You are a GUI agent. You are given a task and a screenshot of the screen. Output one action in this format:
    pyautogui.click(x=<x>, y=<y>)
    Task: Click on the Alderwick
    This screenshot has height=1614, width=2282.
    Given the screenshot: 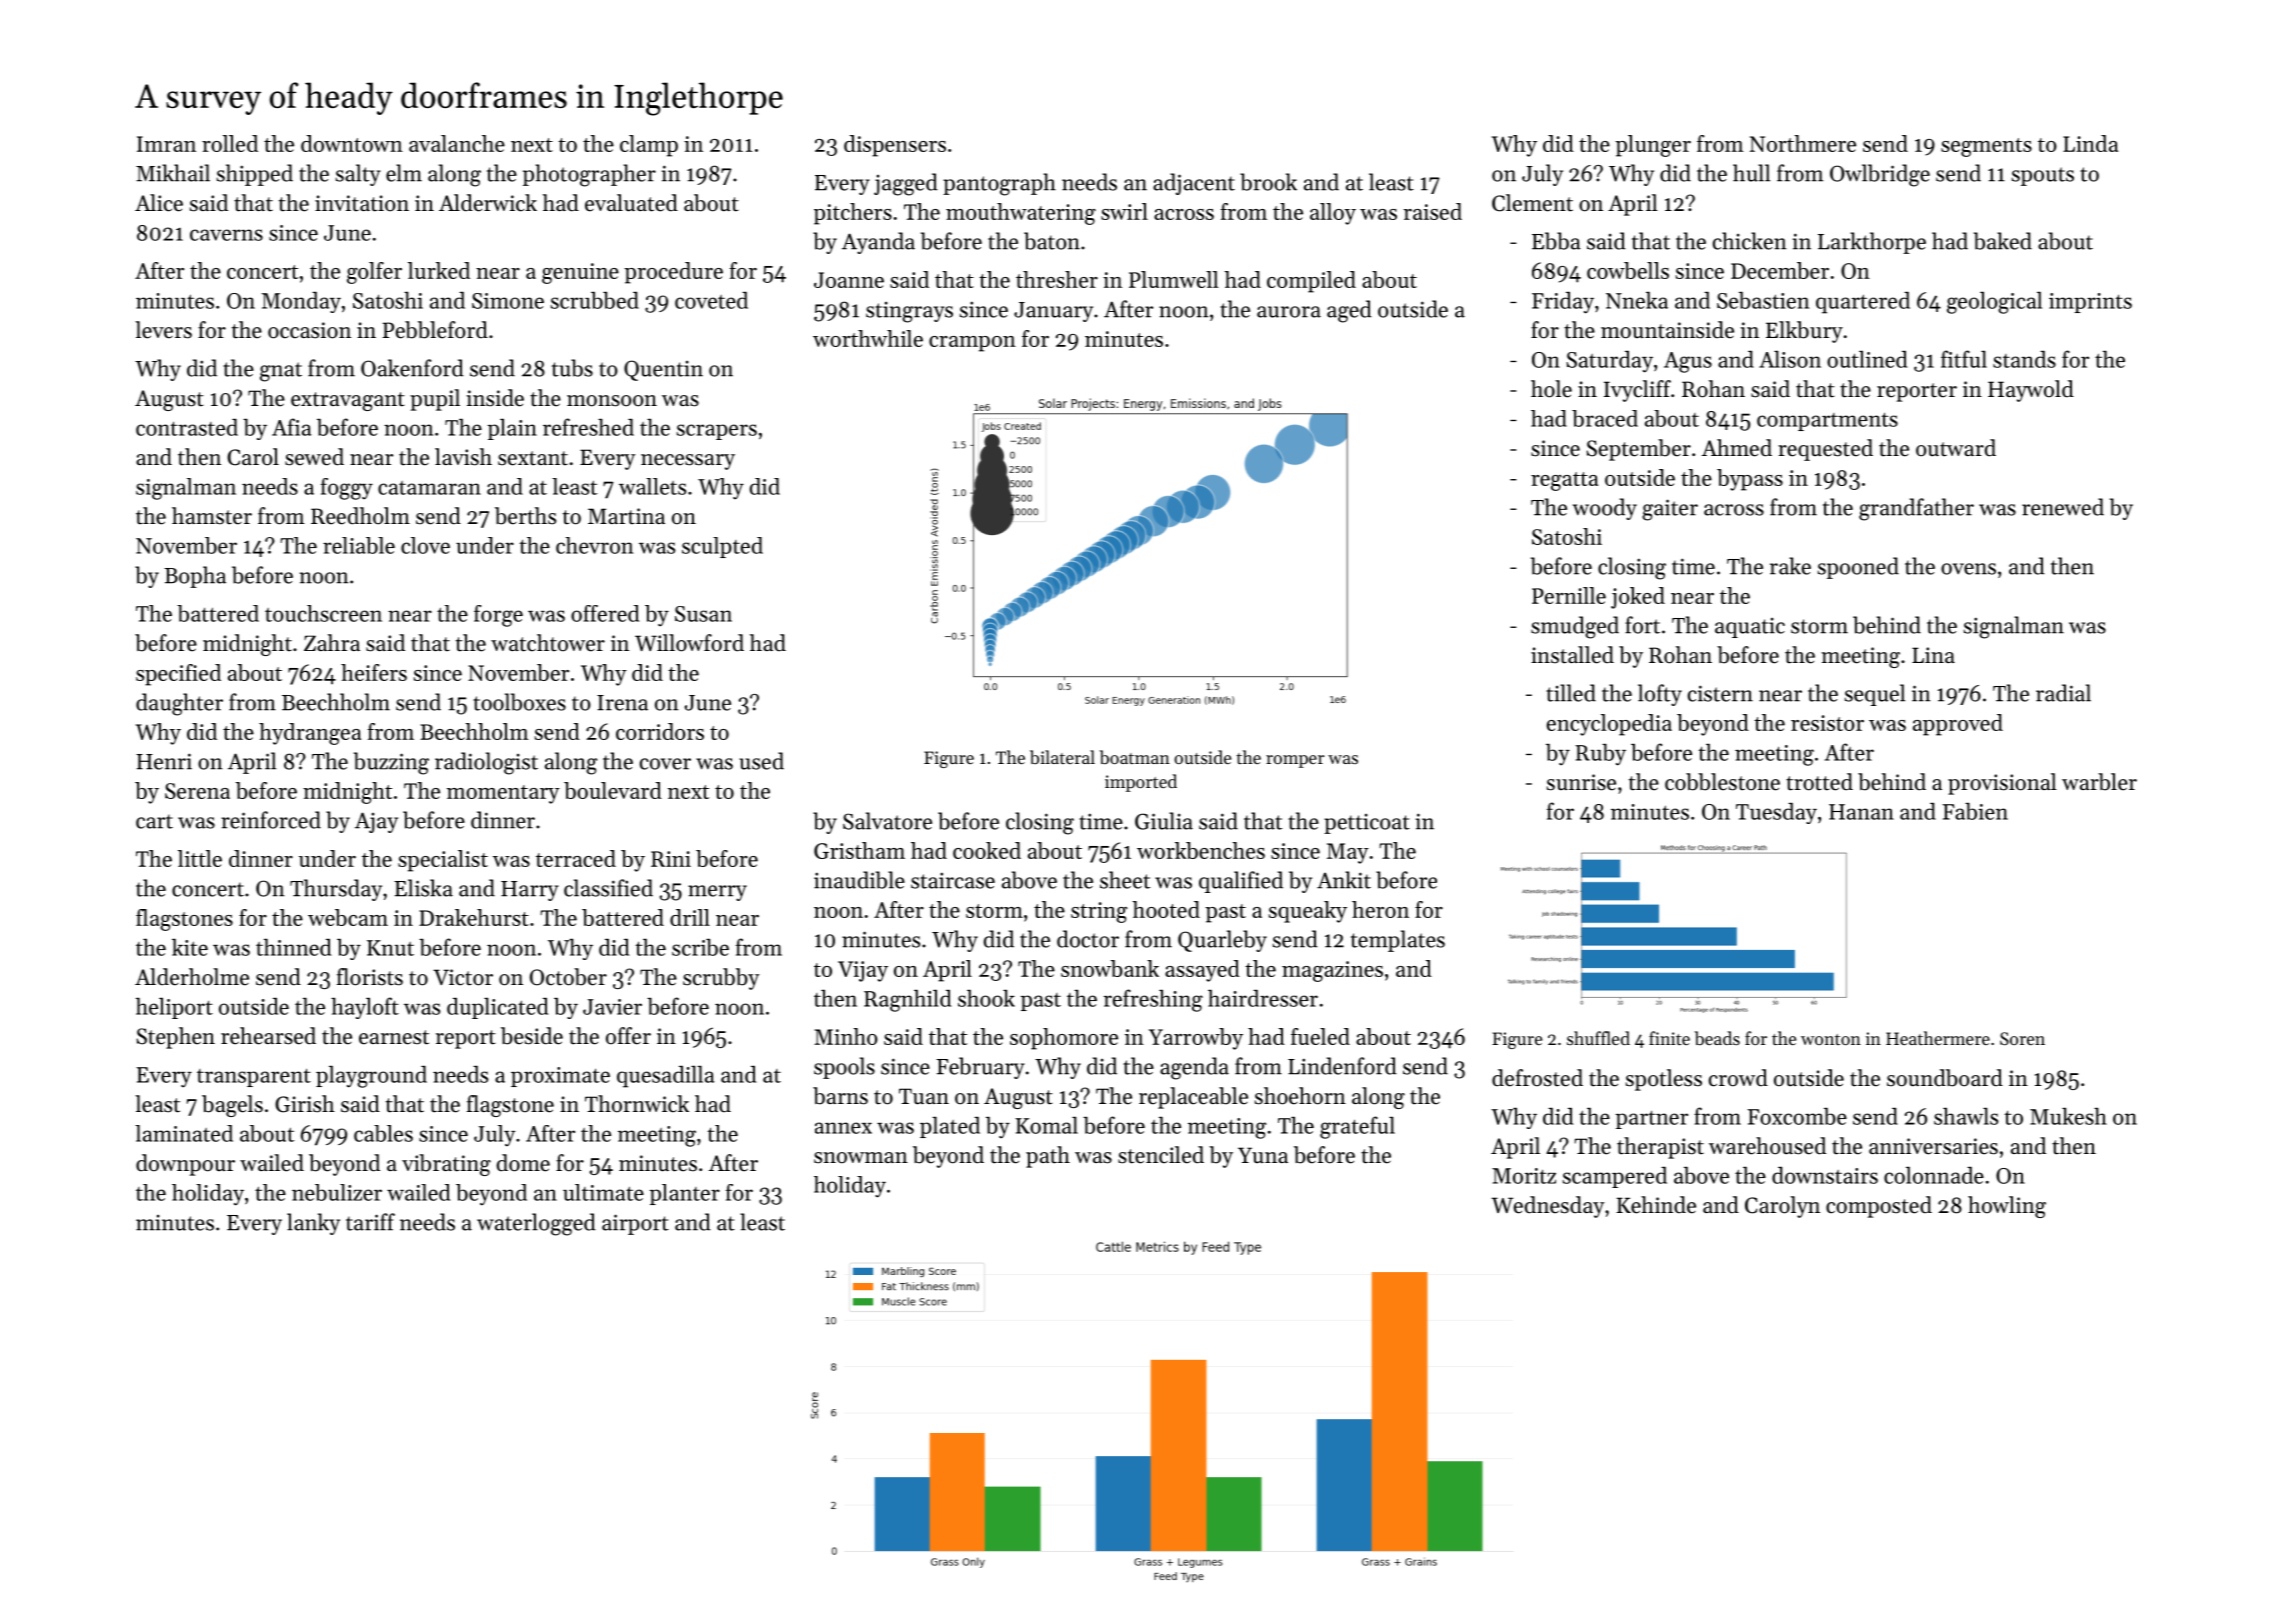 What is the action you would take?
    pyautogui.click(x=488, y=203)
